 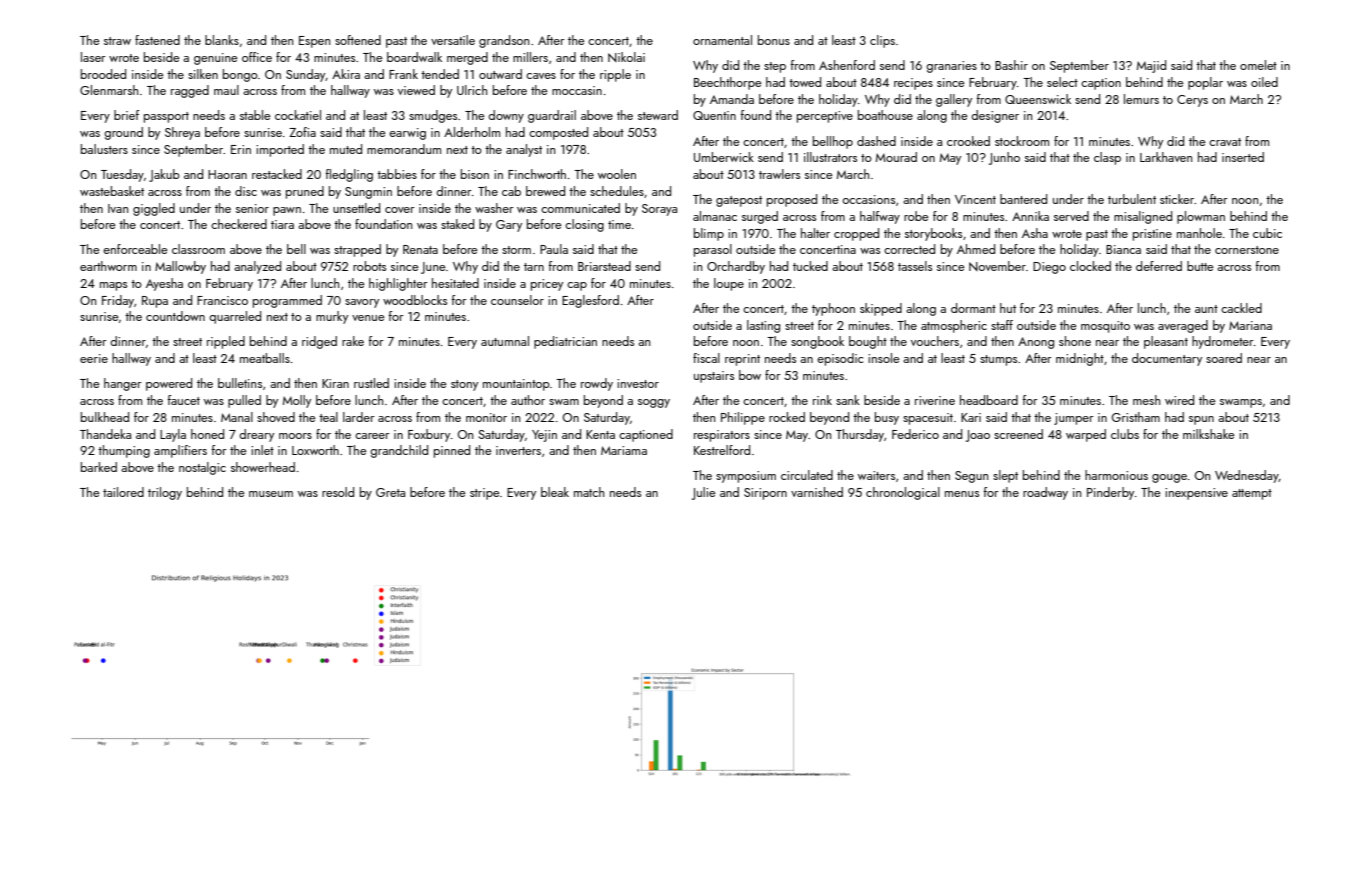 I want to click on Loxworth, so click(x=315, y=450).
